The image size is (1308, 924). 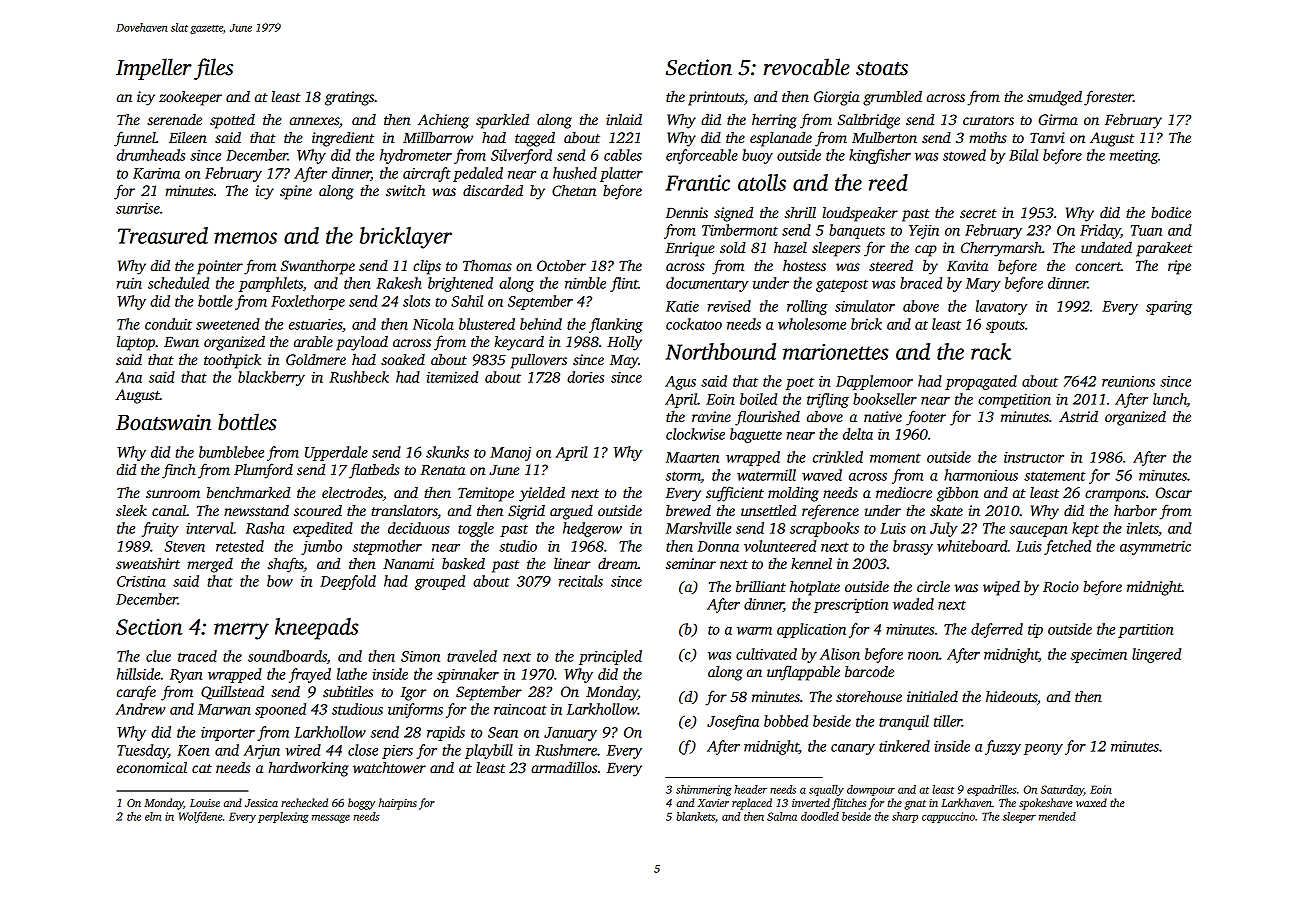 I want to click on message, so click(x=331, y=819).
